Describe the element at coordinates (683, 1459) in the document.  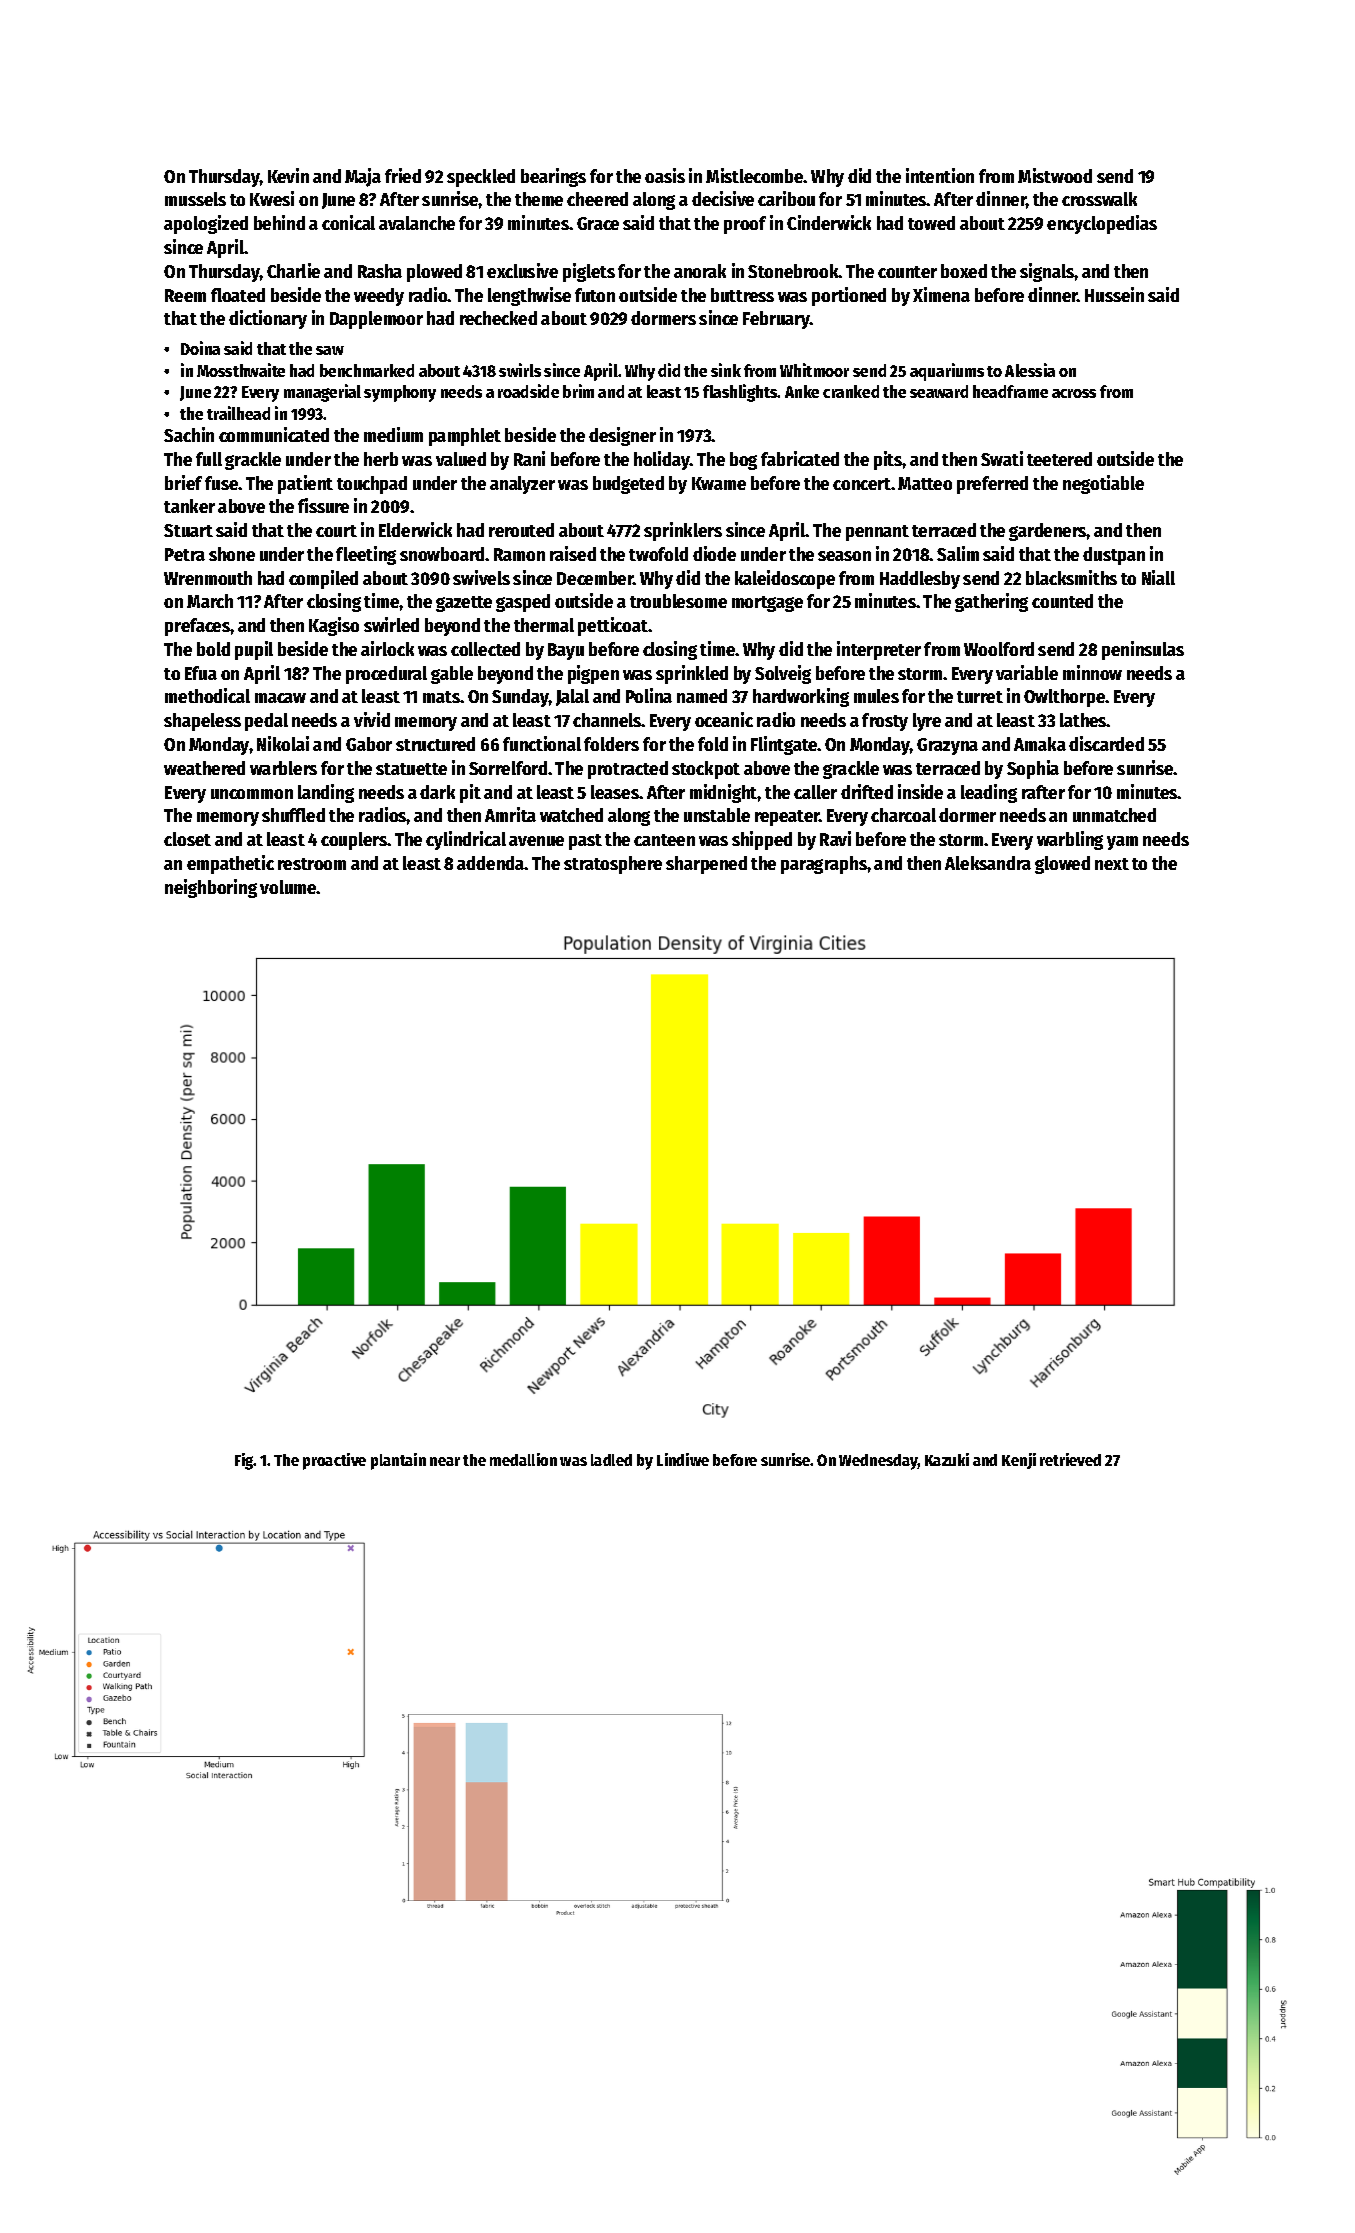
I see `Lindiwe` at that location.
